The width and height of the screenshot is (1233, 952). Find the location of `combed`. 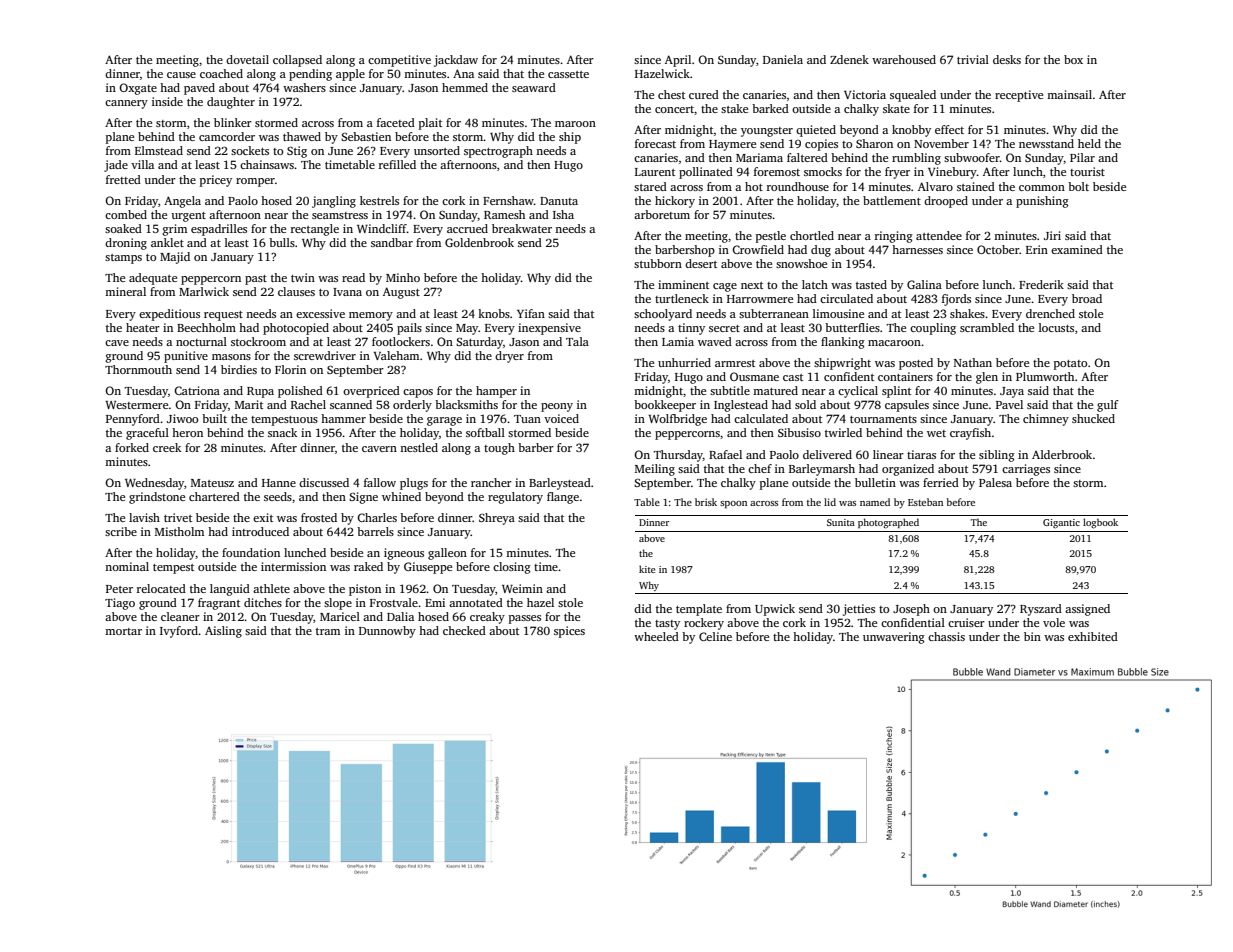

combed is located at coordinates (126, 214).
